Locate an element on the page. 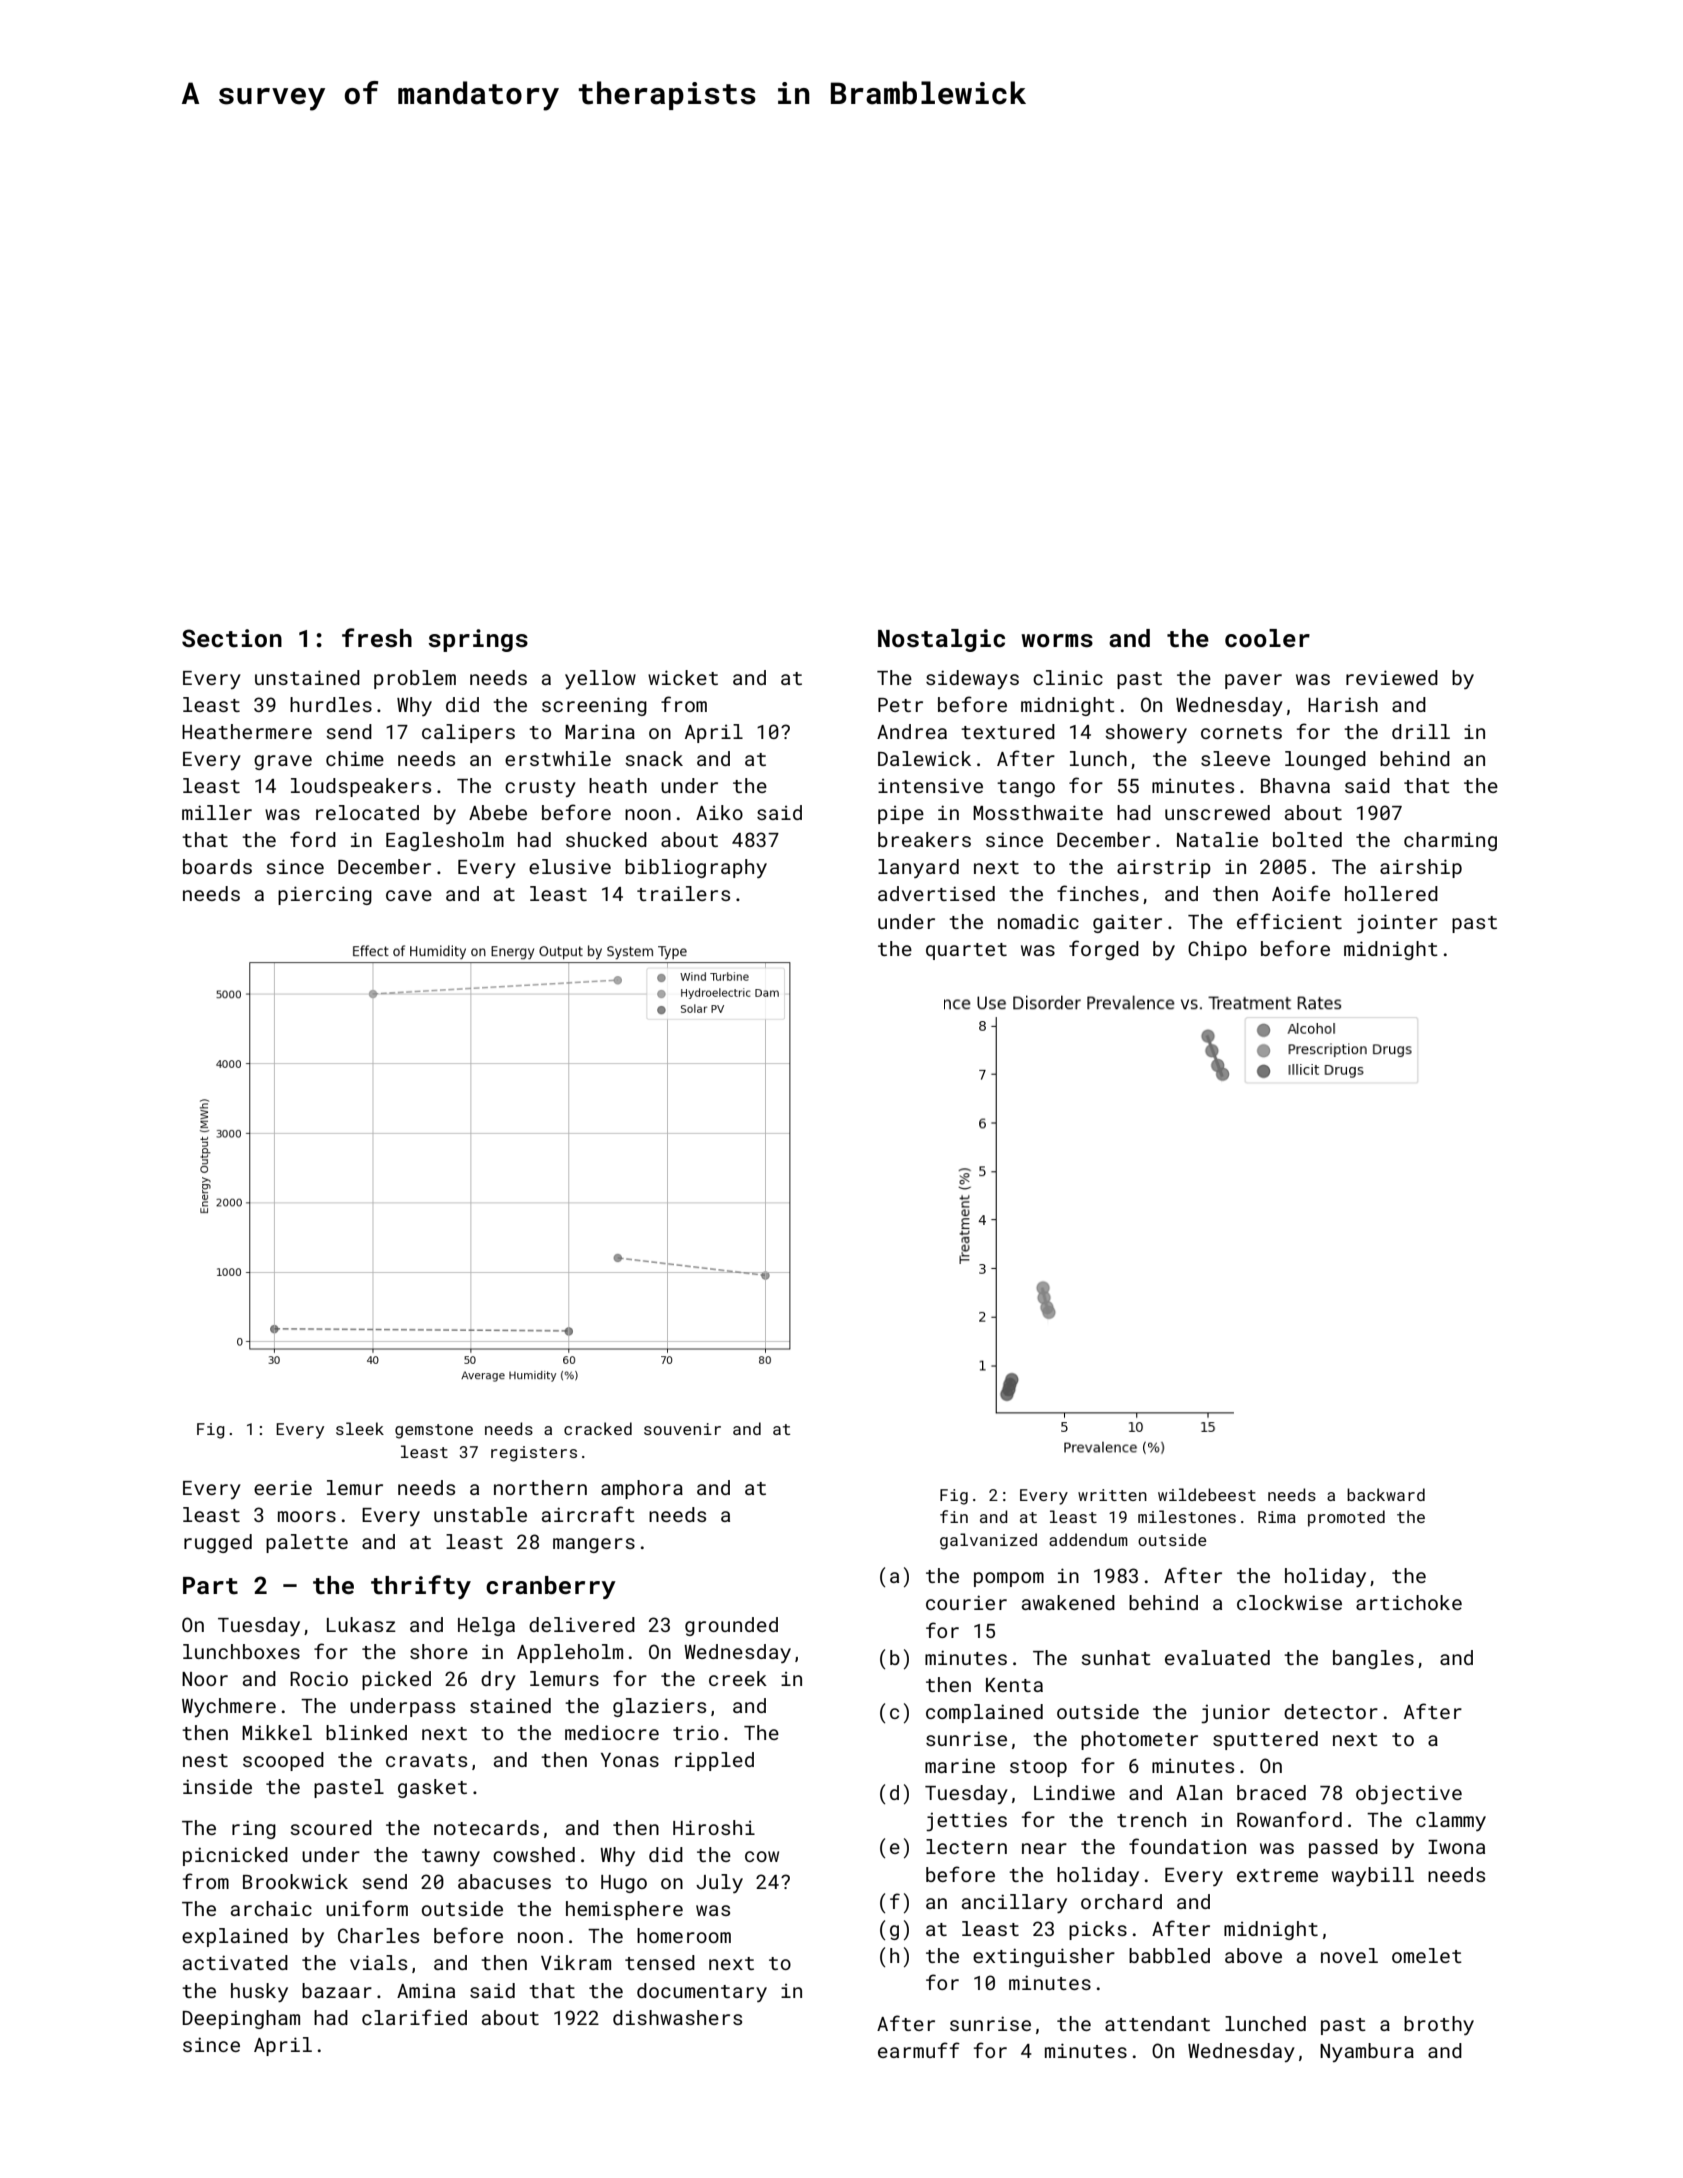 The width and height of the document is (1683, 2178). explained is located at coordinates (235, 1937).
